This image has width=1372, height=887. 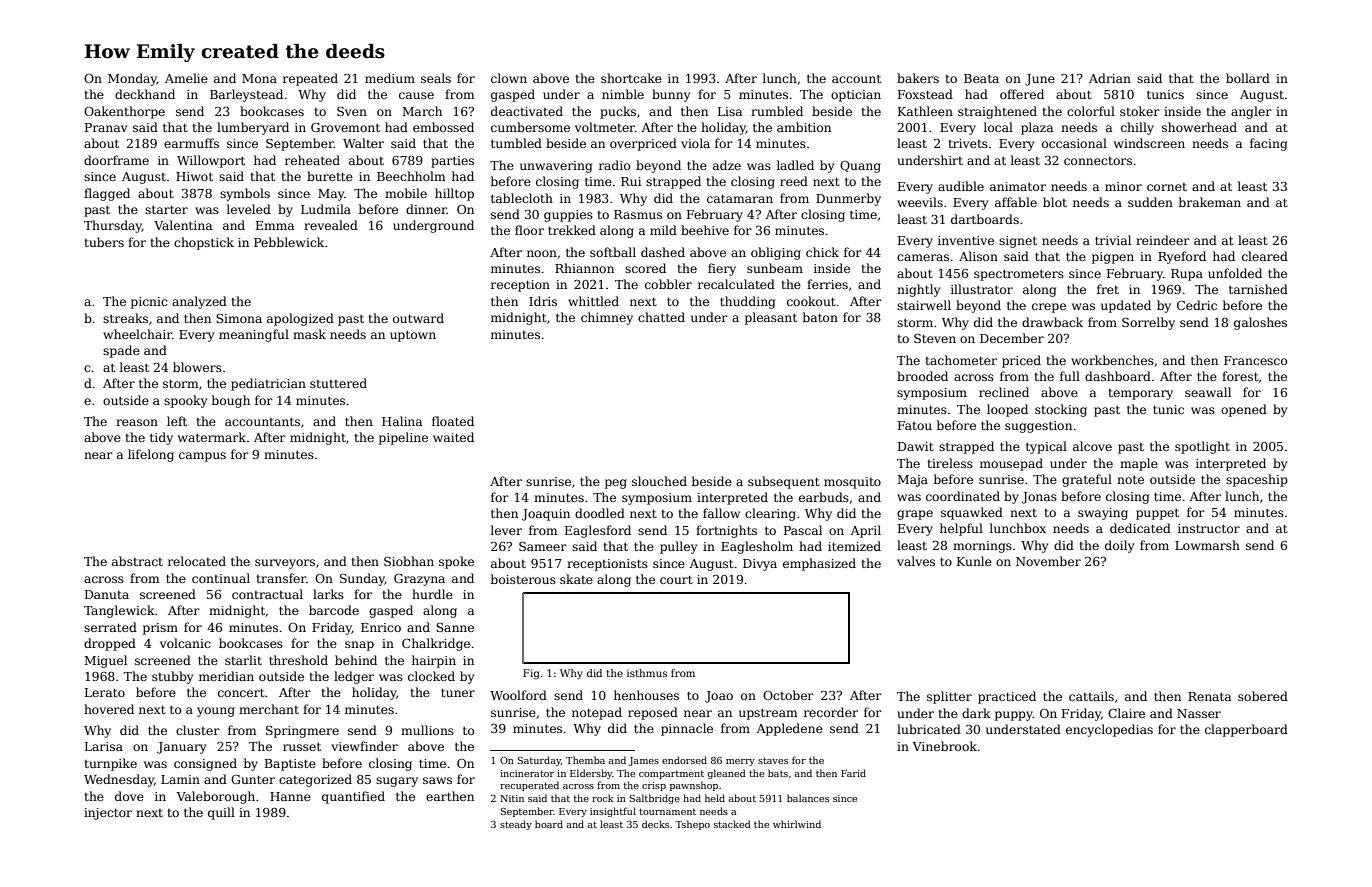 What do you see at coordinates (172, 677) in the image?
I see `stubby` at bounding box center [172, 677].
